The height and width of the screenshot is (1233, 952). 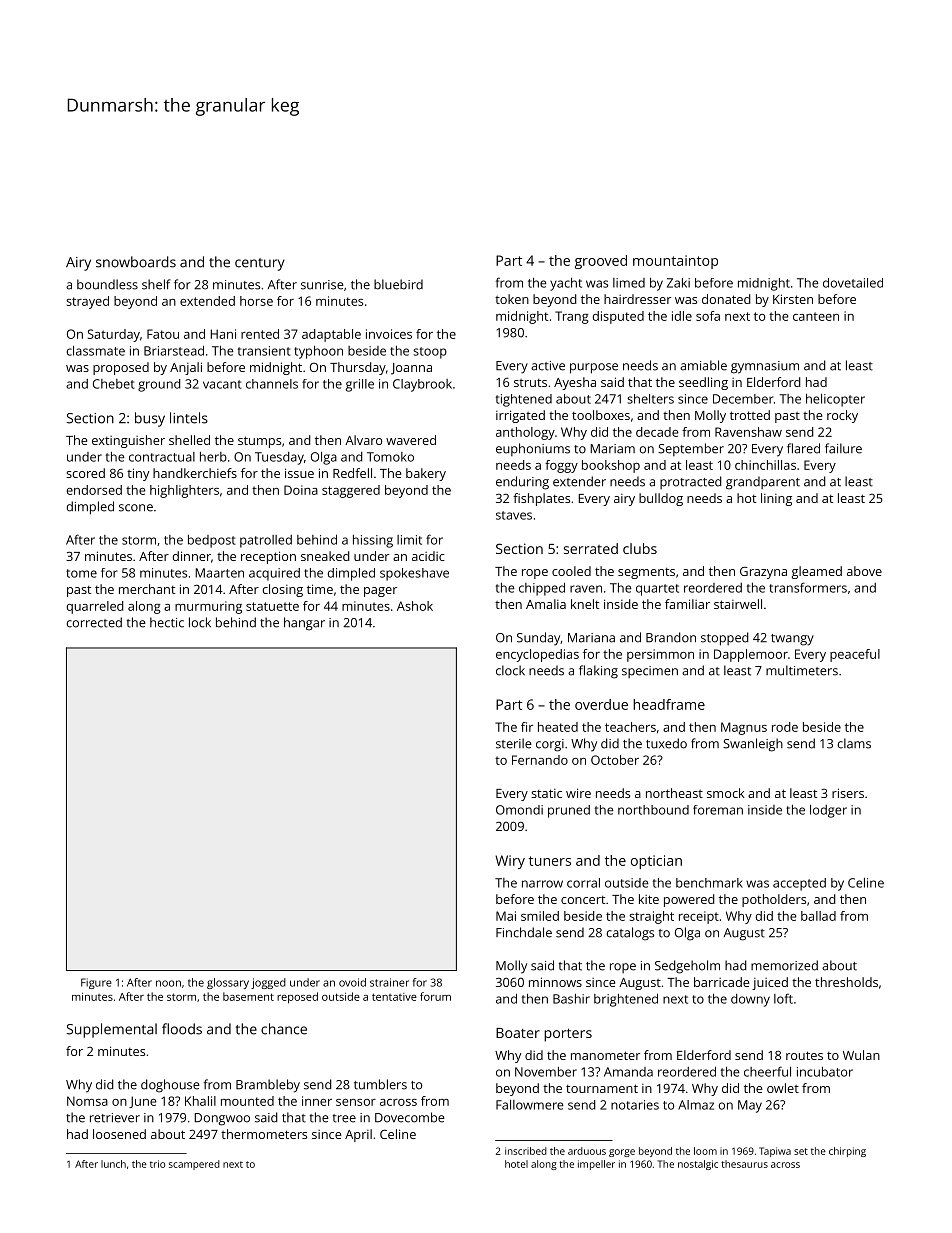 I want to click on helicopter, so click(x=835, y=400).
